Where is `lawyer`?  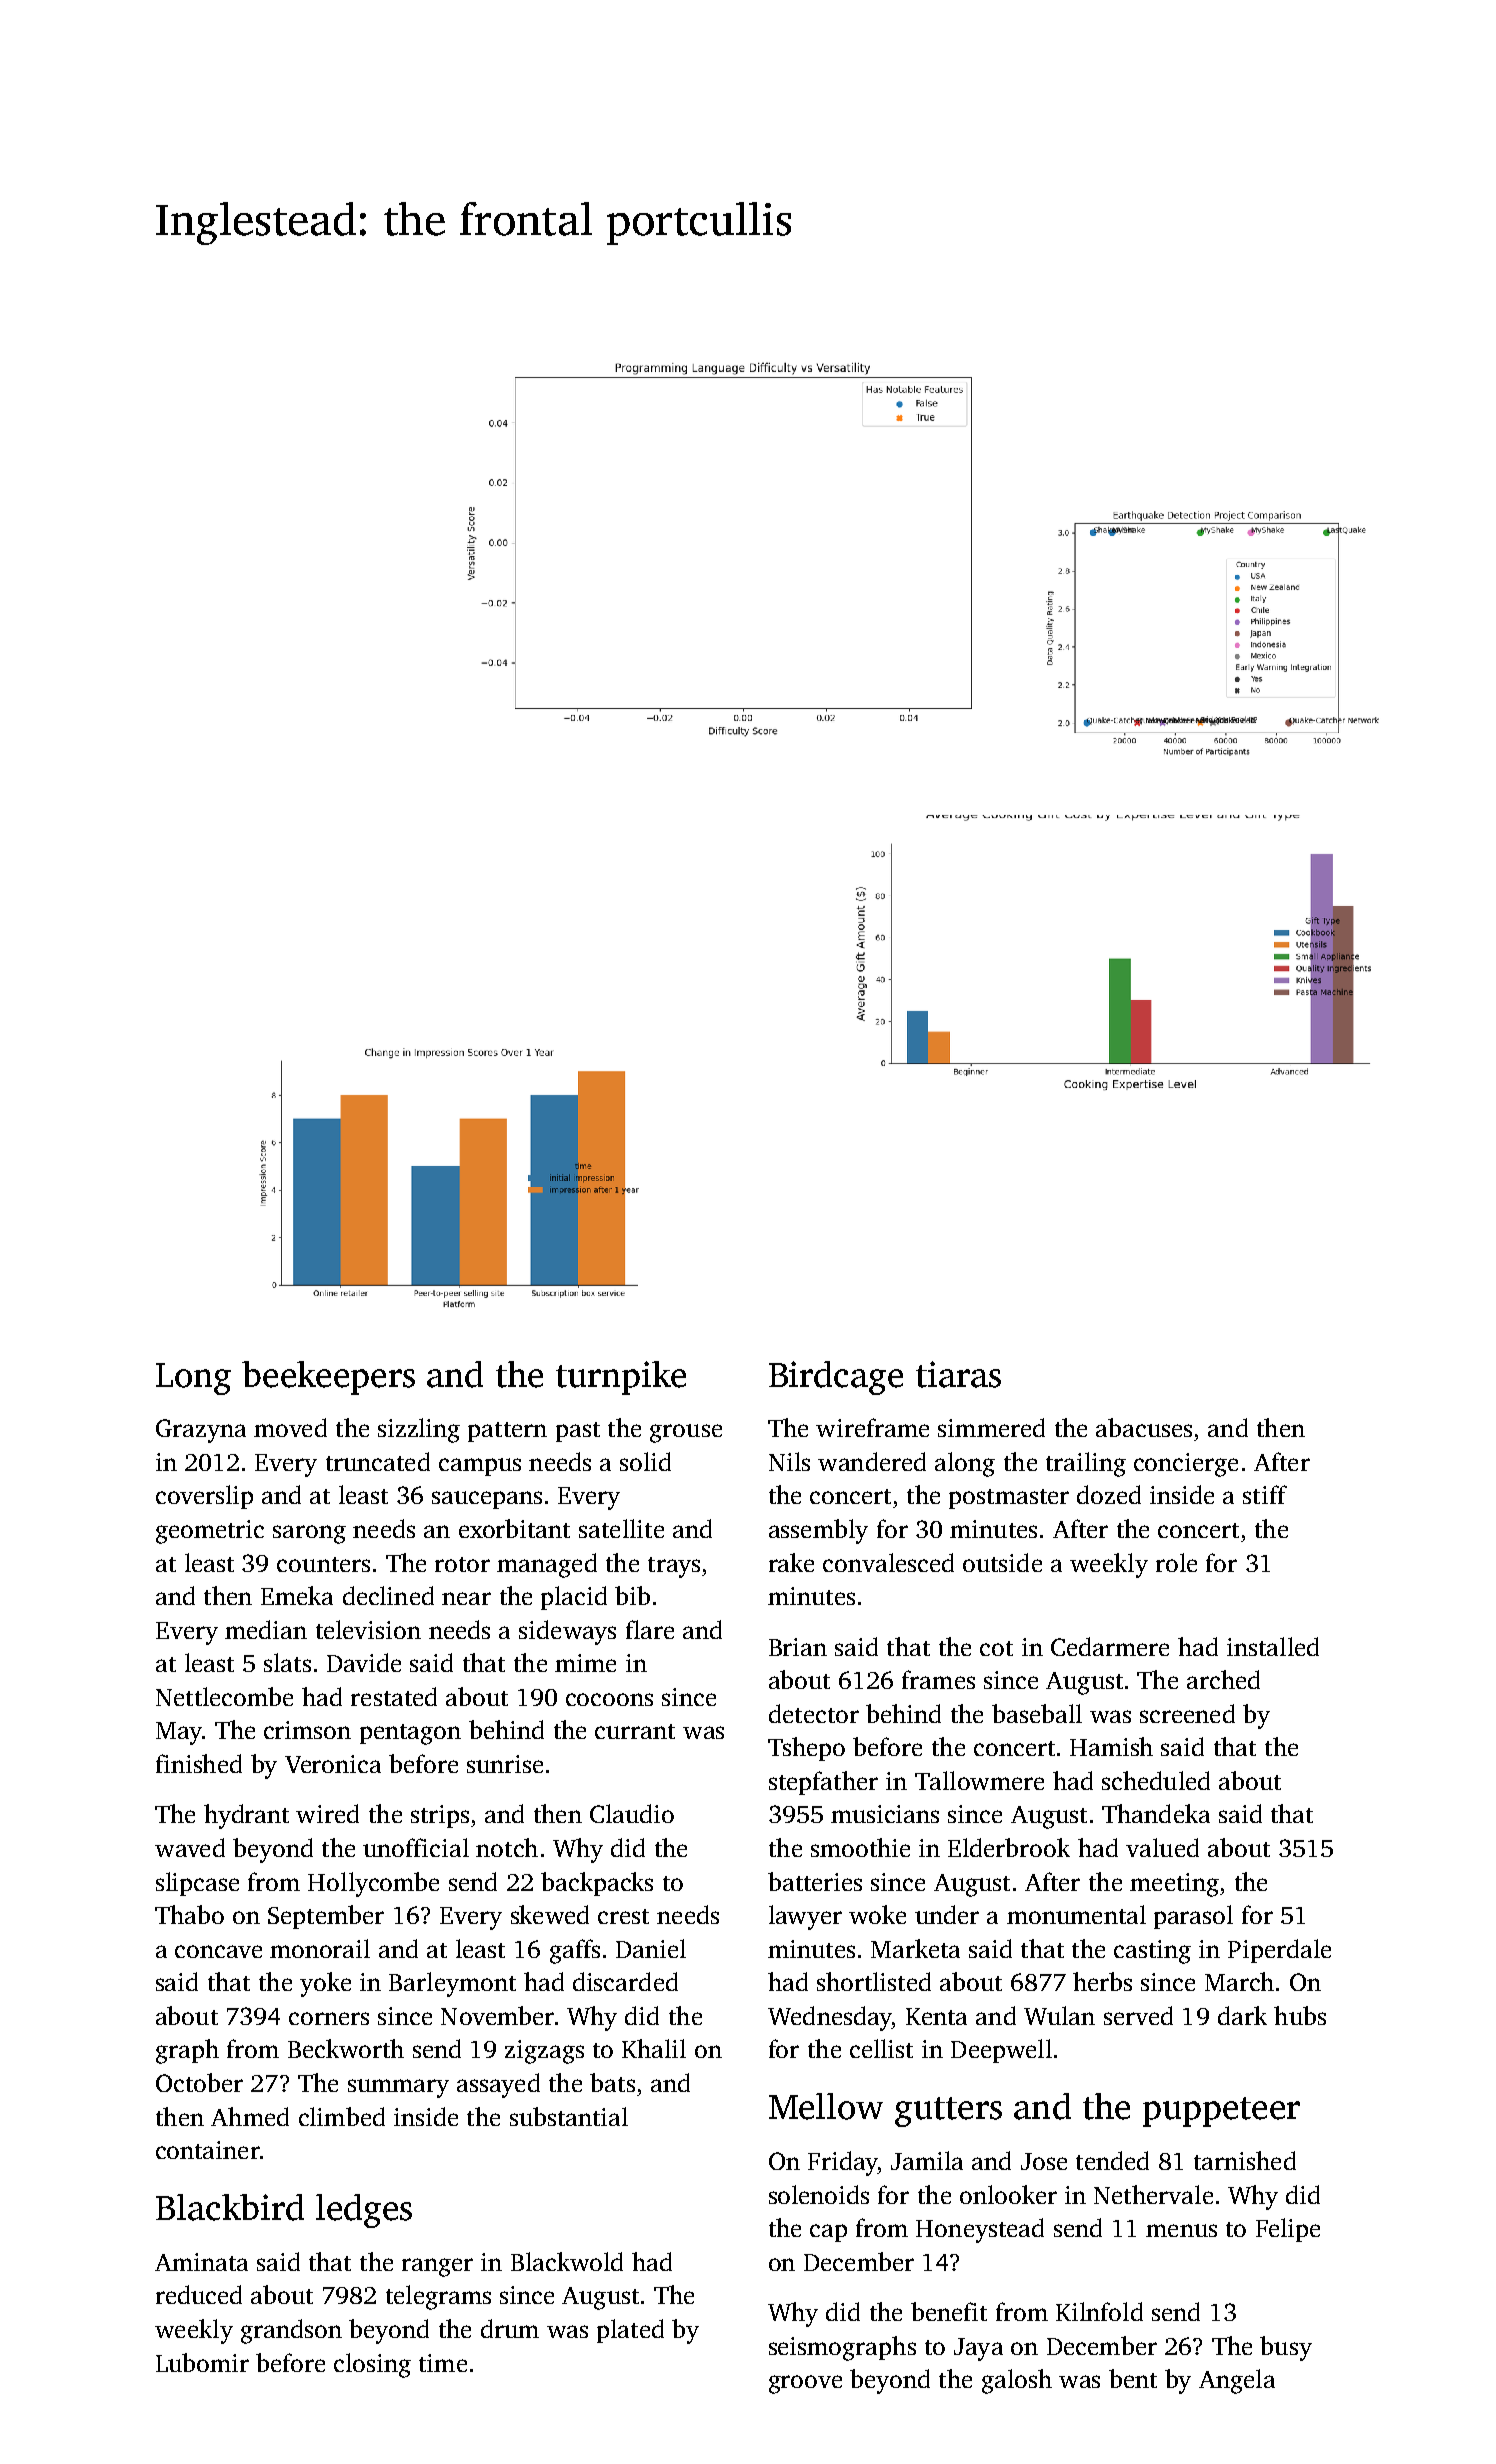 lawyer is located at coordinates (805, 1917).
